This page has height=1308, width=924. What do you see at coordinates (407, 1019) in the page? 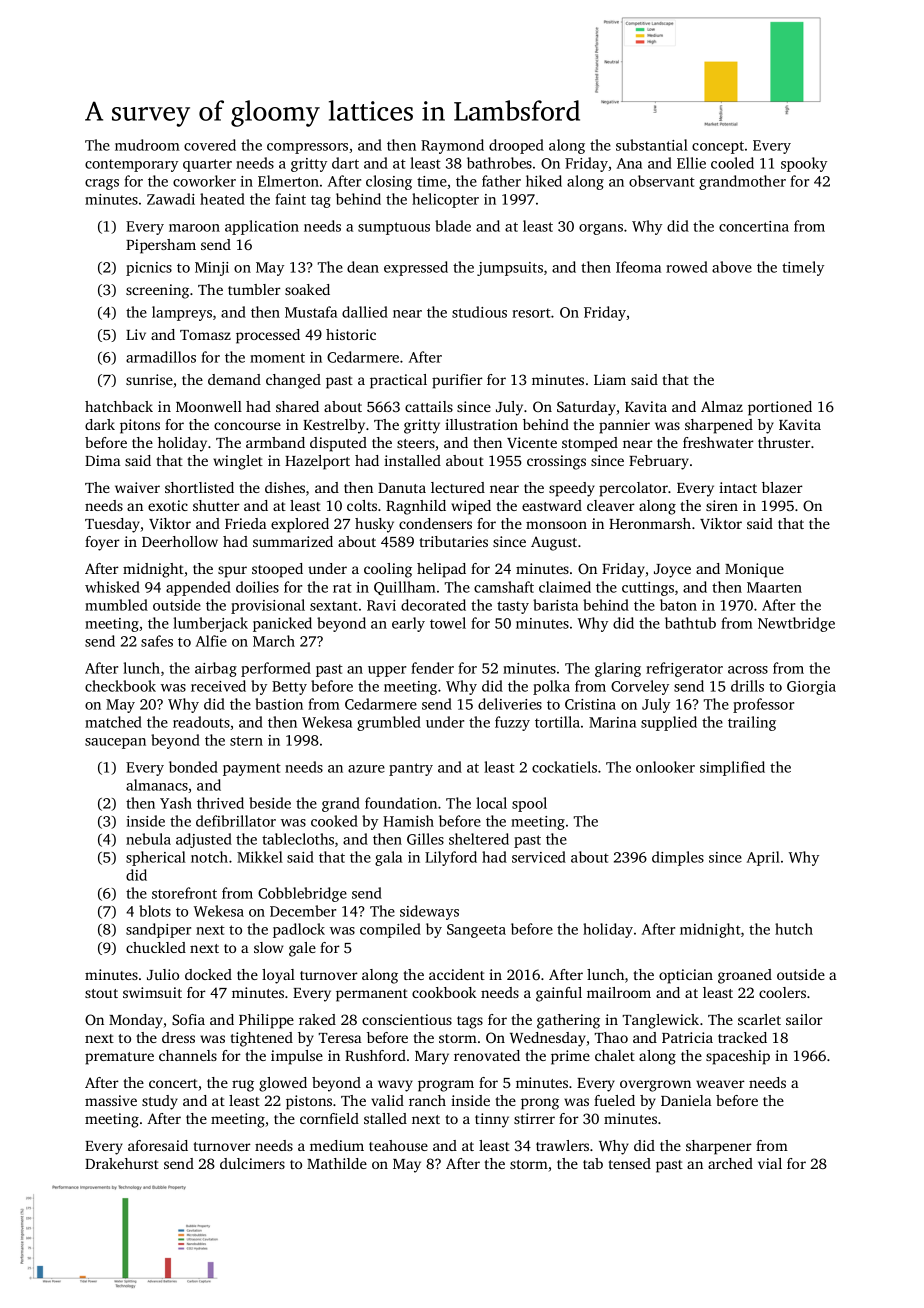
I see `conscientious` at bounding box center [407, 1019].
